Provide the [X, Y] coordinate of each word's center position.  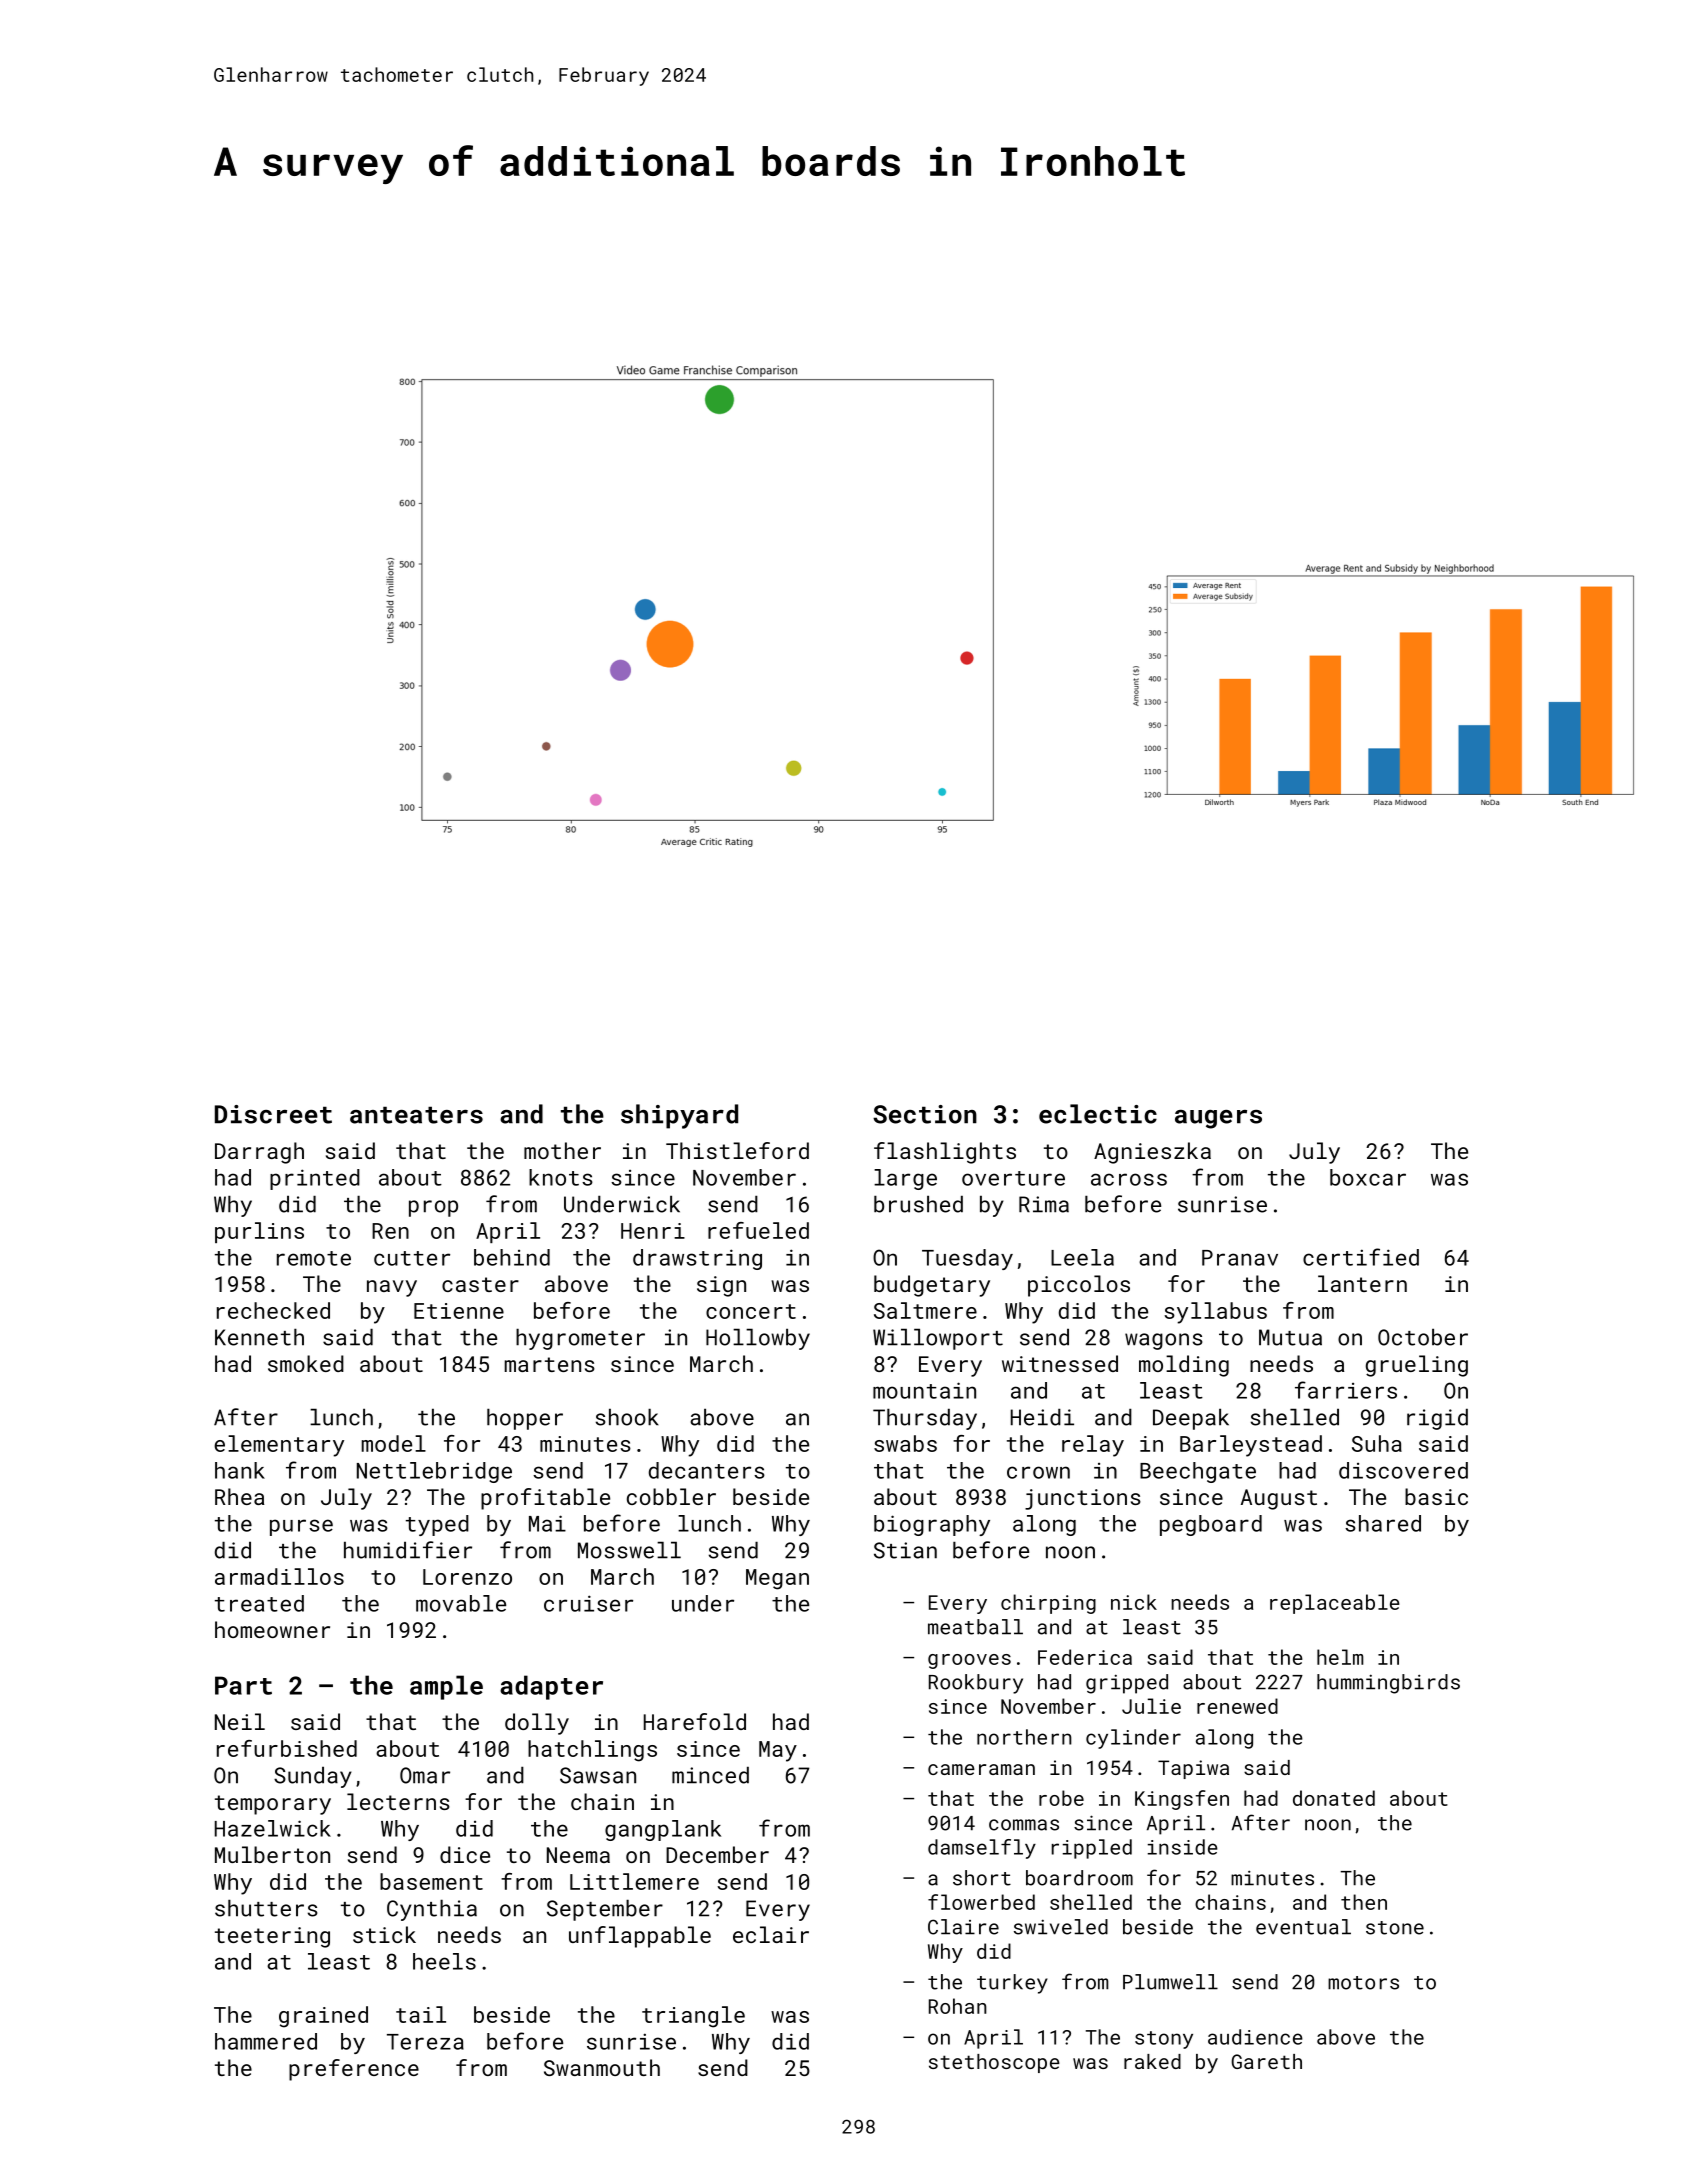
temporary [273, 1805]
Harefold [695, 1721]
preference [354, 2070]
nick [1134, 1602]
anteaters [416, 1115]
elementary [279, 1446]
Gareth [1266, 2061]
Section [925, 1114]
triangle [693, 2017]
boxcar [1368, 1177]
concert [751, 1311]
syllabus [1215, 1313]
